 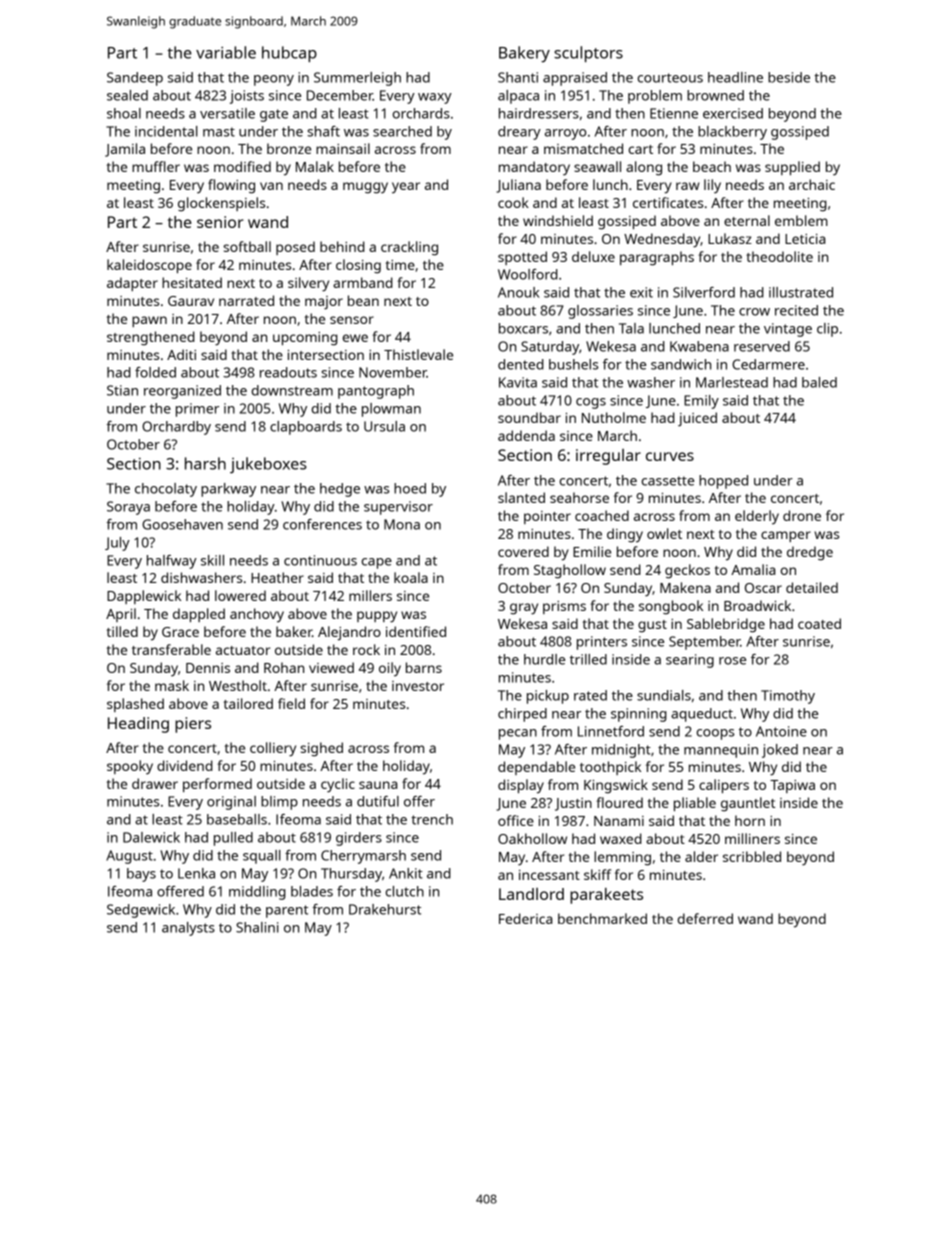 I want to click on courteous, so click(x=670, y=78).
